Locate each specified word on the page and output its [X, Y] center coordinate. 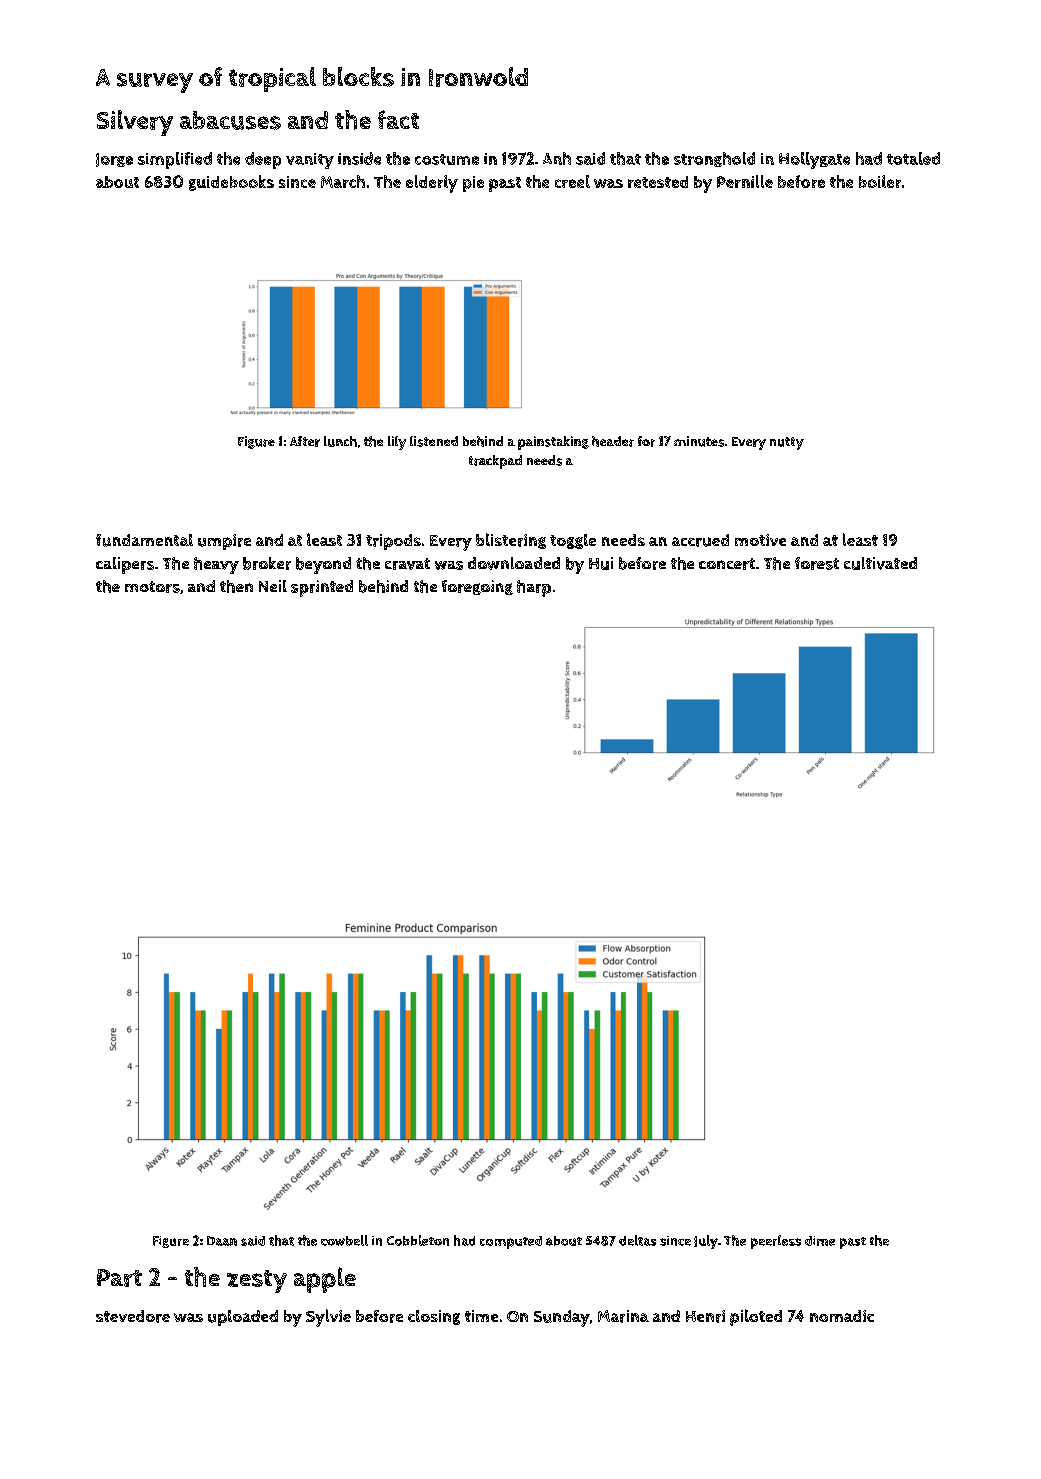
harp [534, 588]
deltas [637, 1240]
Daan [222, 1241]
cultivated [880, 563]
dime [820, 1241]
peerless [776, 1242]
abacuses [230, 120]
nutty [787, 443]
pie [473, 184]
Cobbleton [418, 1240]
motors [152, 587]
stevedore [133, 1316]
